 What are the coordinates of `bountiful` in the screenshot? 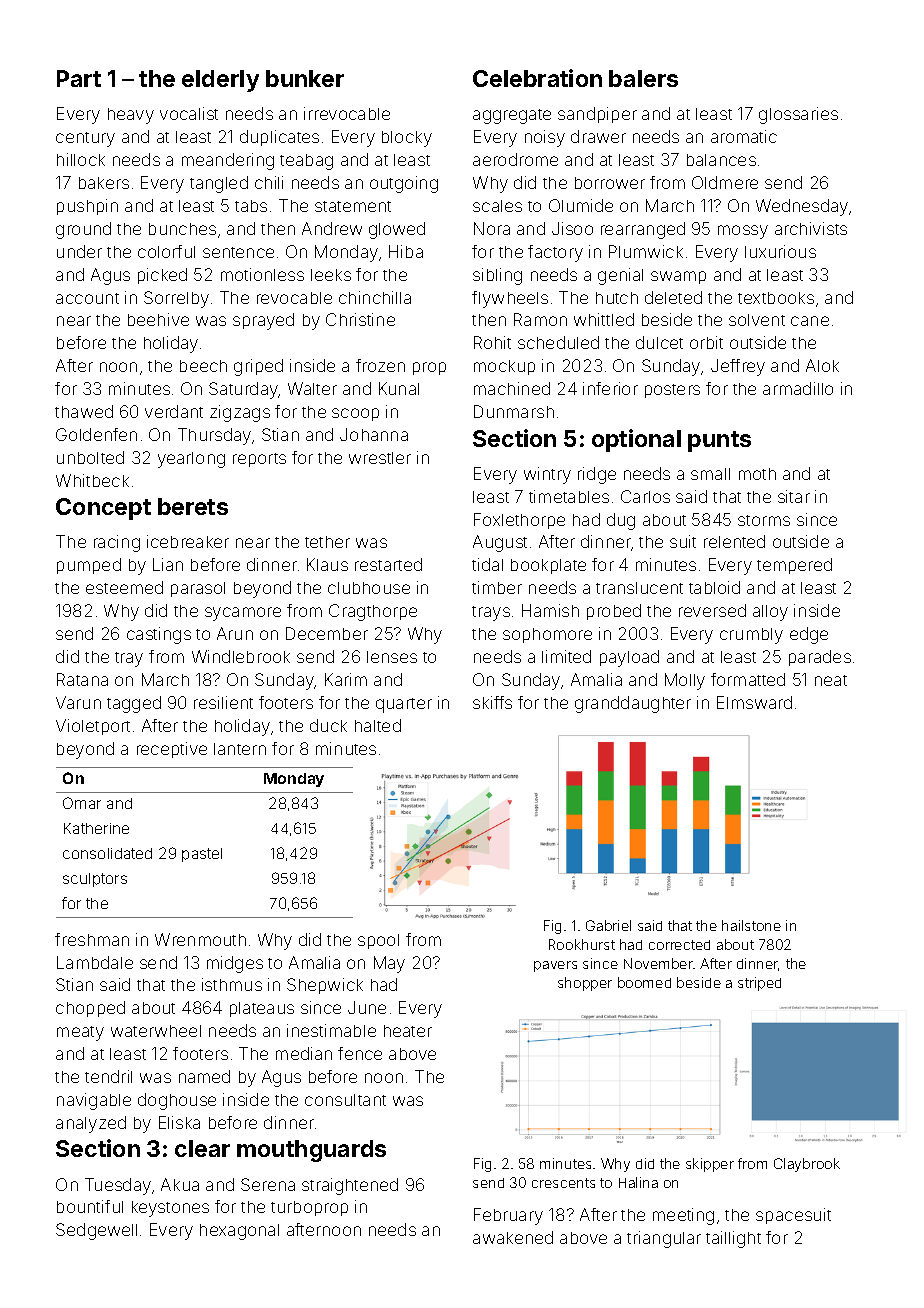 It's located at (90, 1206).
